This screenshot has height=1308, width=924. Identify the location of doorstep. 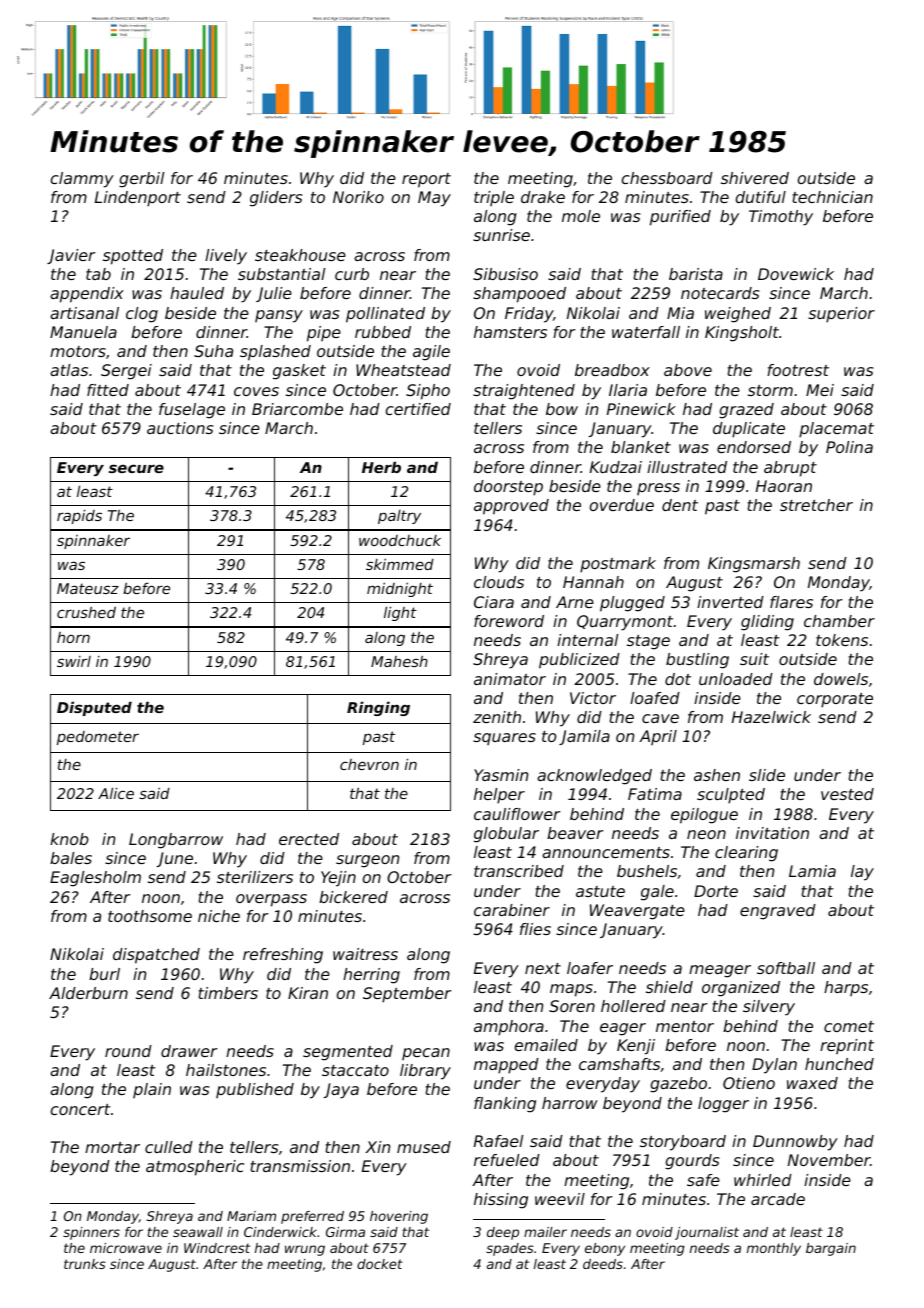
(508, 488).
